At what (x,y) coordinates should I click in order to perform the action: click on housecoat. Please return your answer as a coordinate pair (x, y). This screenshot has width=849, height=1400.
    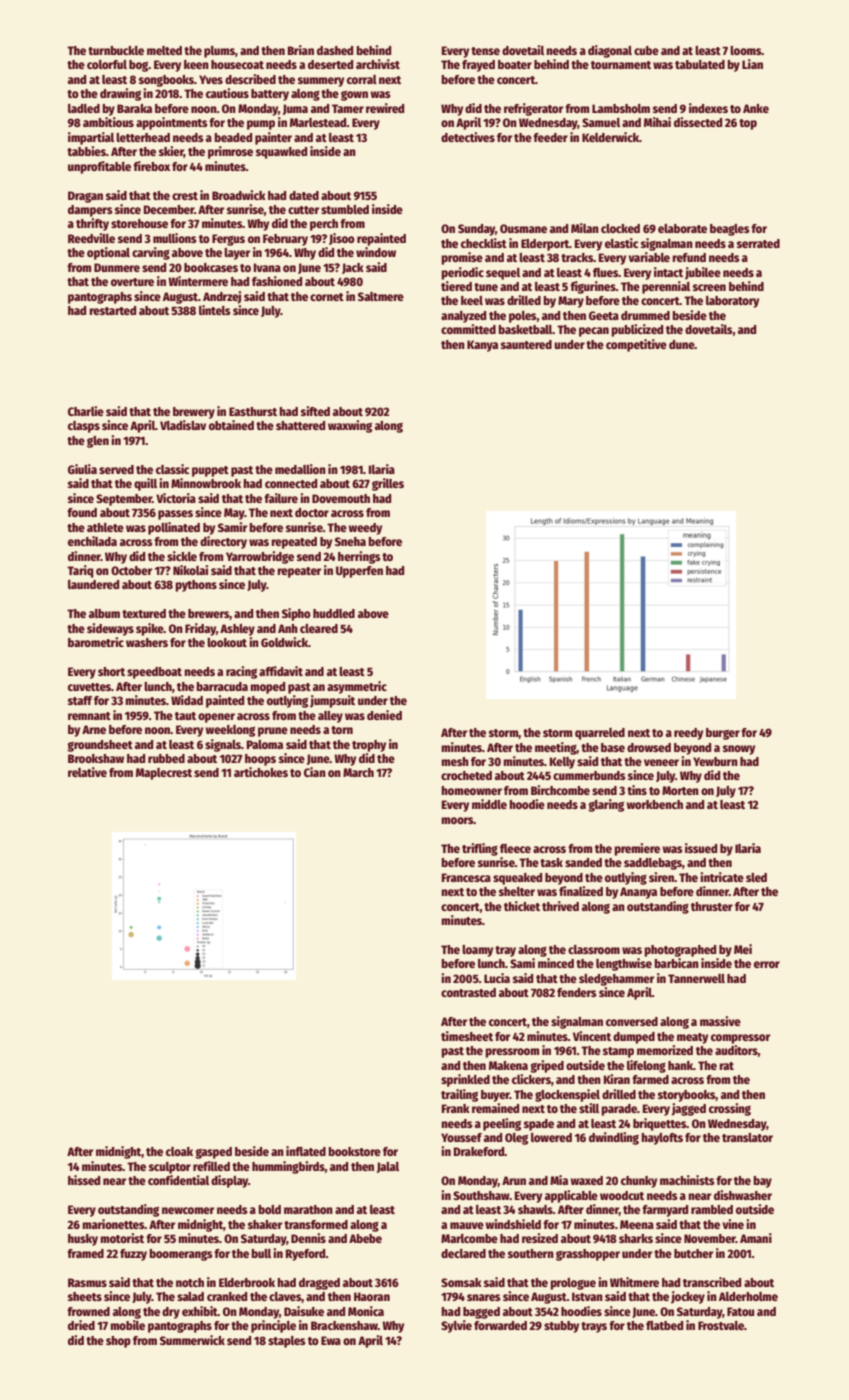
    Looking at the image, I should click on (237, 64).
